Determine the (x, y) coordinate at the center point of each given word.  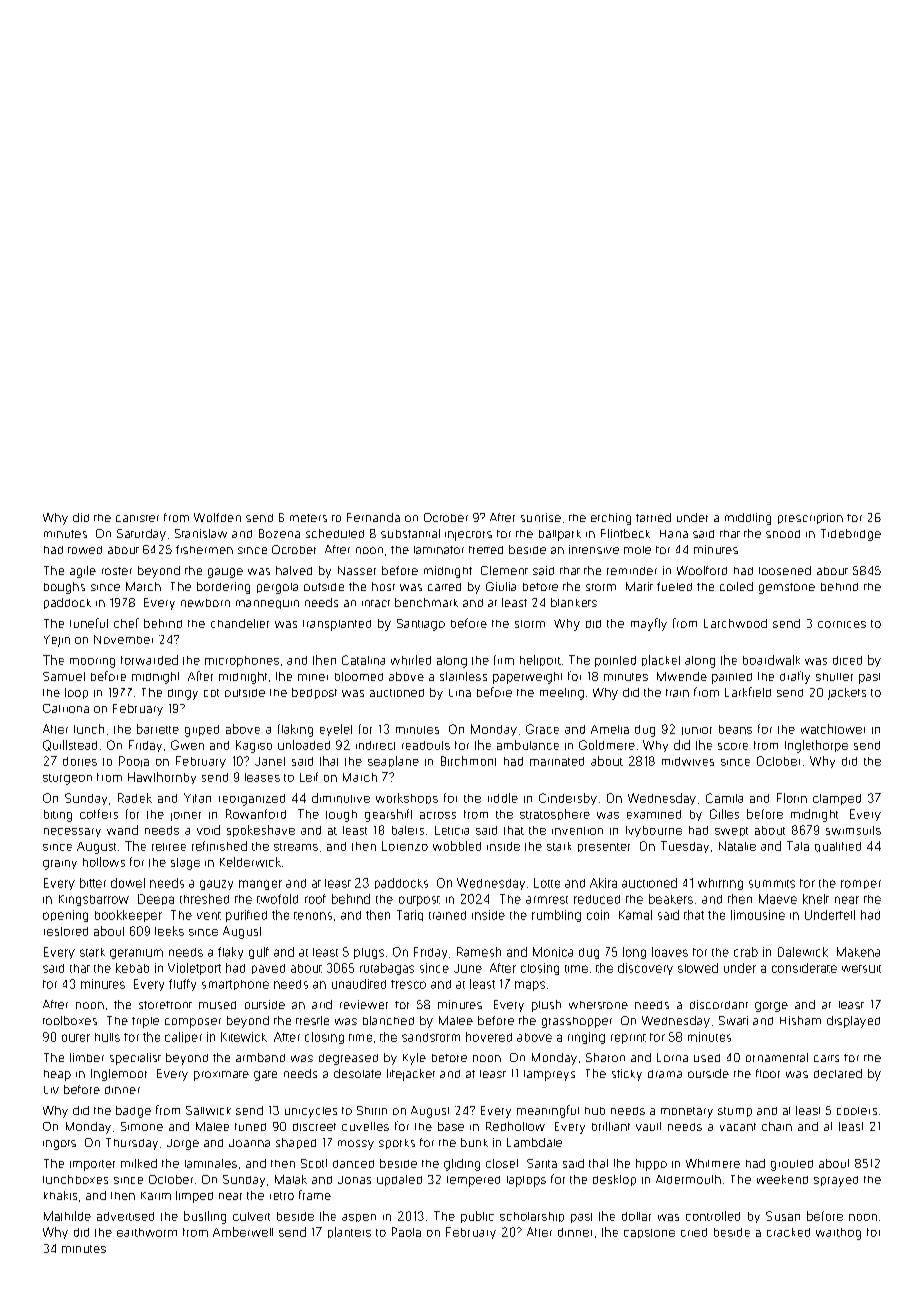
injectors (468, 536)
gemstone (787, 588)
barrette (158, 729)
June (468, 968)
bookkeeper (128, 916)
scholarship (532, 1217)
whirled (411, 660)
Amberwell (243, 1232)
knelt (816, 899)
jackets (847, 694)
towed (85, 550)
